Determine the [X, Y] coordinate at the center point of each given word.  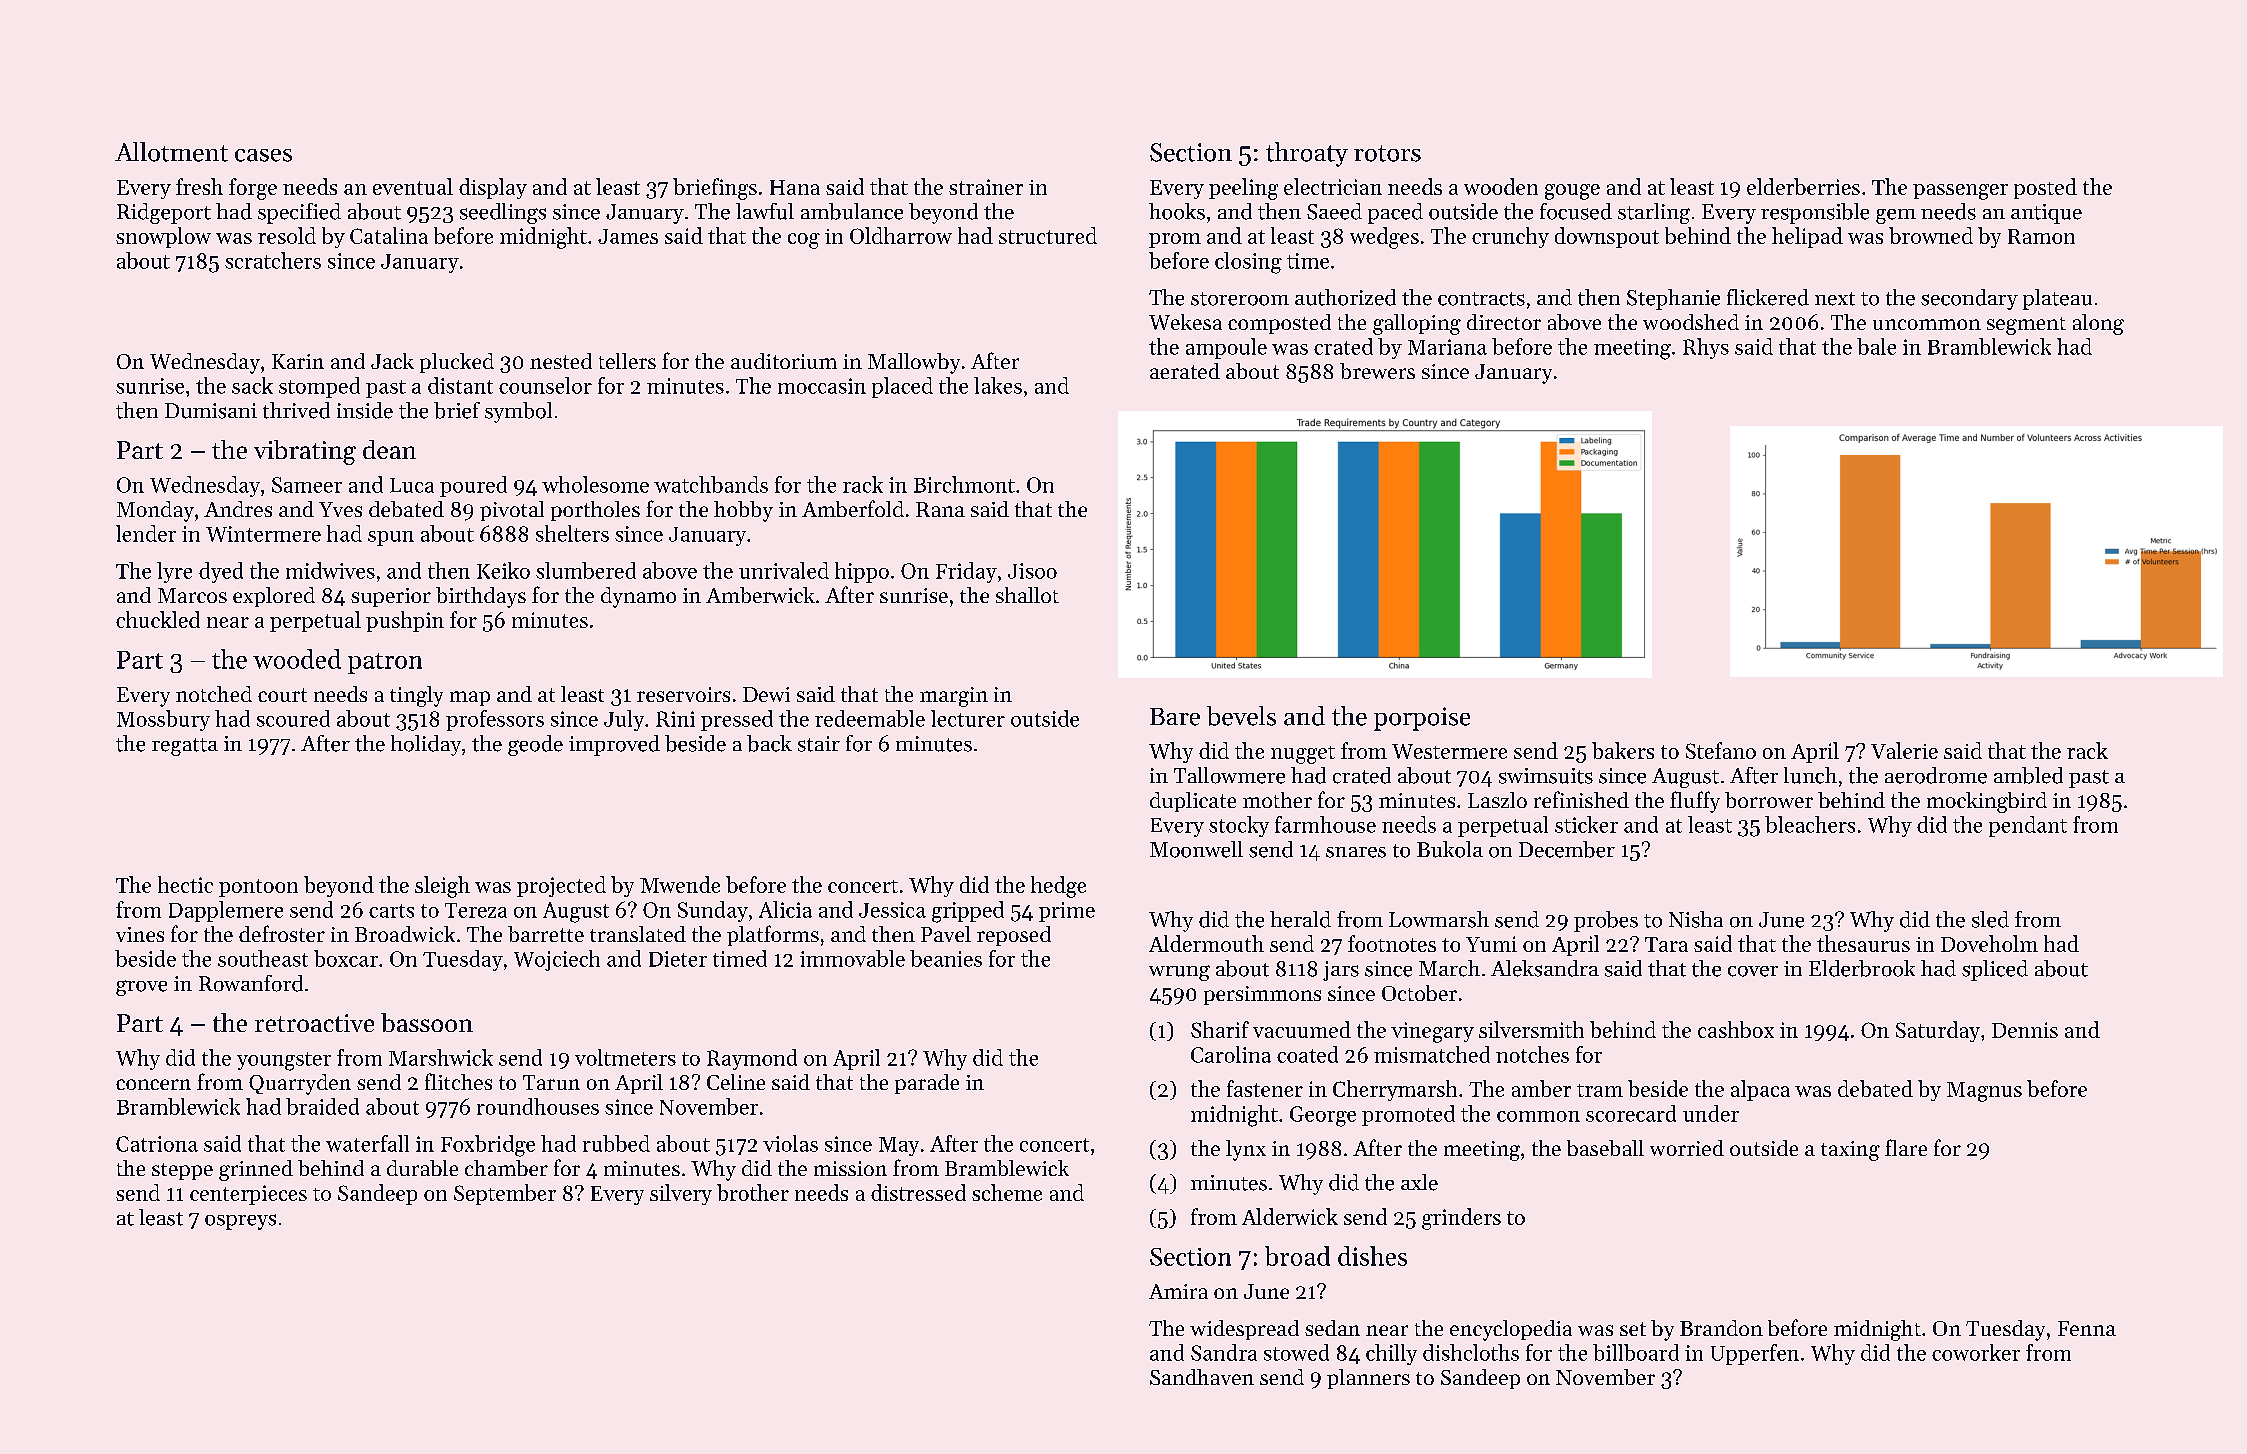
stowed [1296, 1352]
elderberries [1803, 186]
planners [1368, 1379]
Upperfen [1755, 1354]
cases [263, 155]
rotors [1387, 153]
